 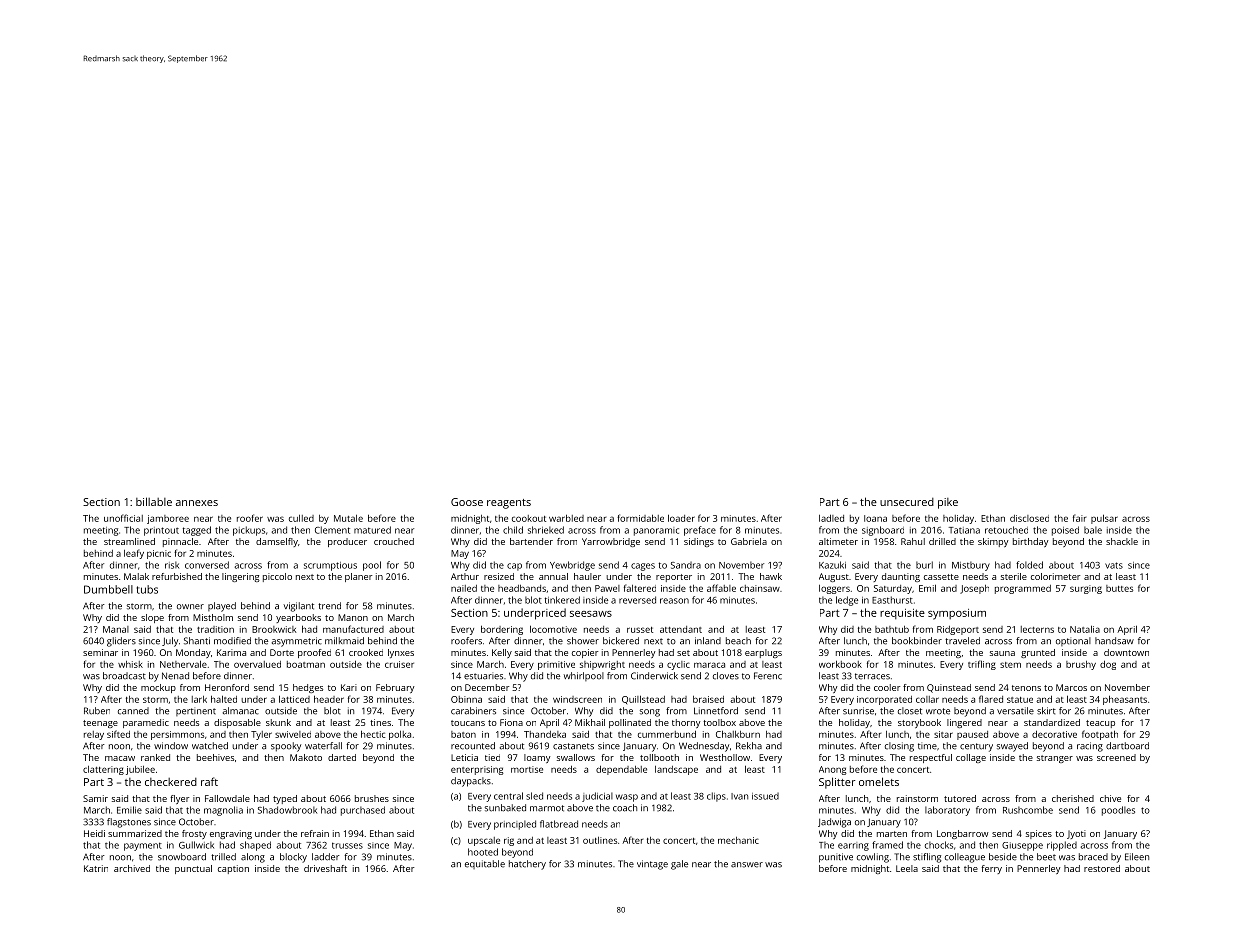 I want to click on annexes, so click(x=197, y=503).
